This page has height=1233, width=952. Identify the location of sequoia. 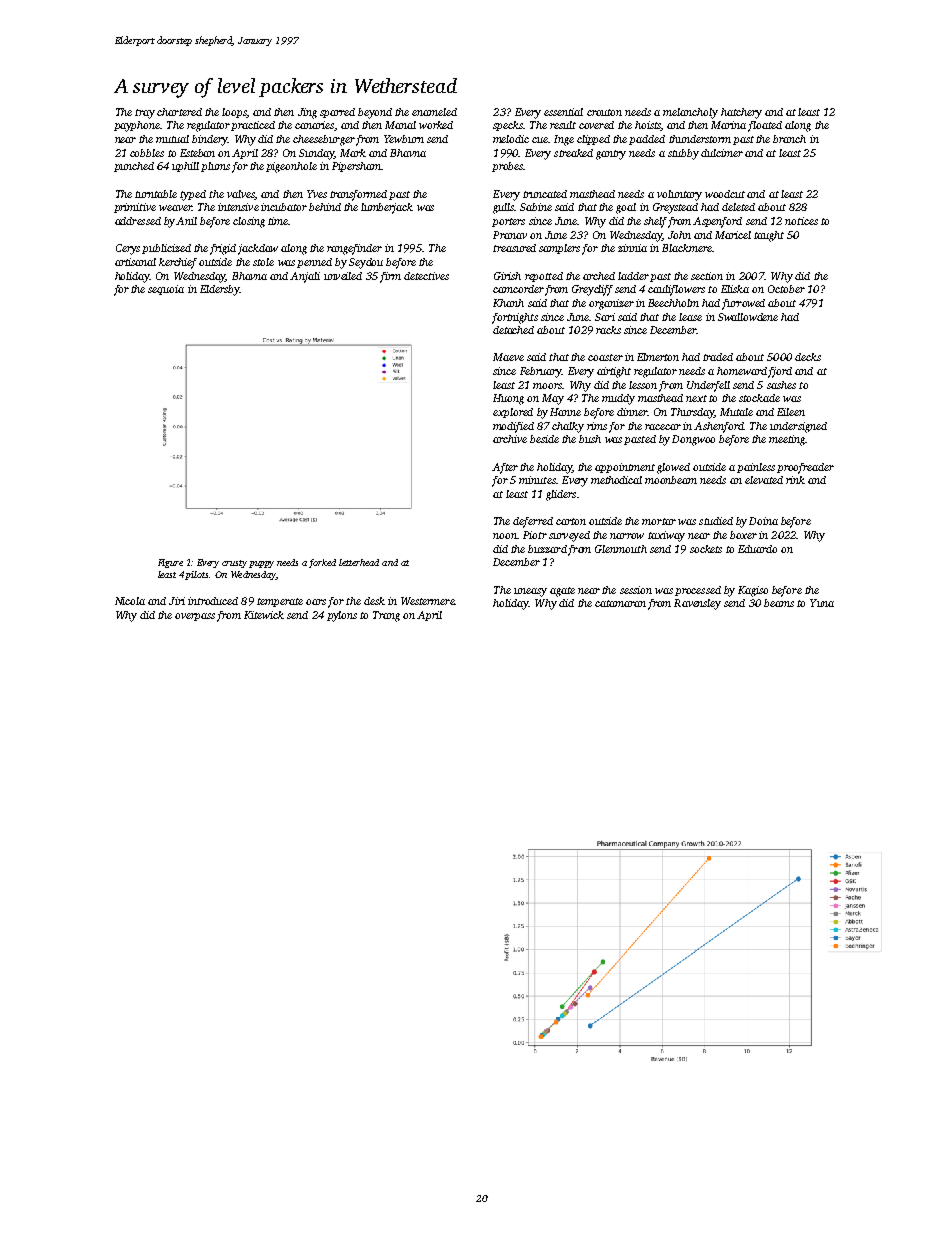
(166, 290).
